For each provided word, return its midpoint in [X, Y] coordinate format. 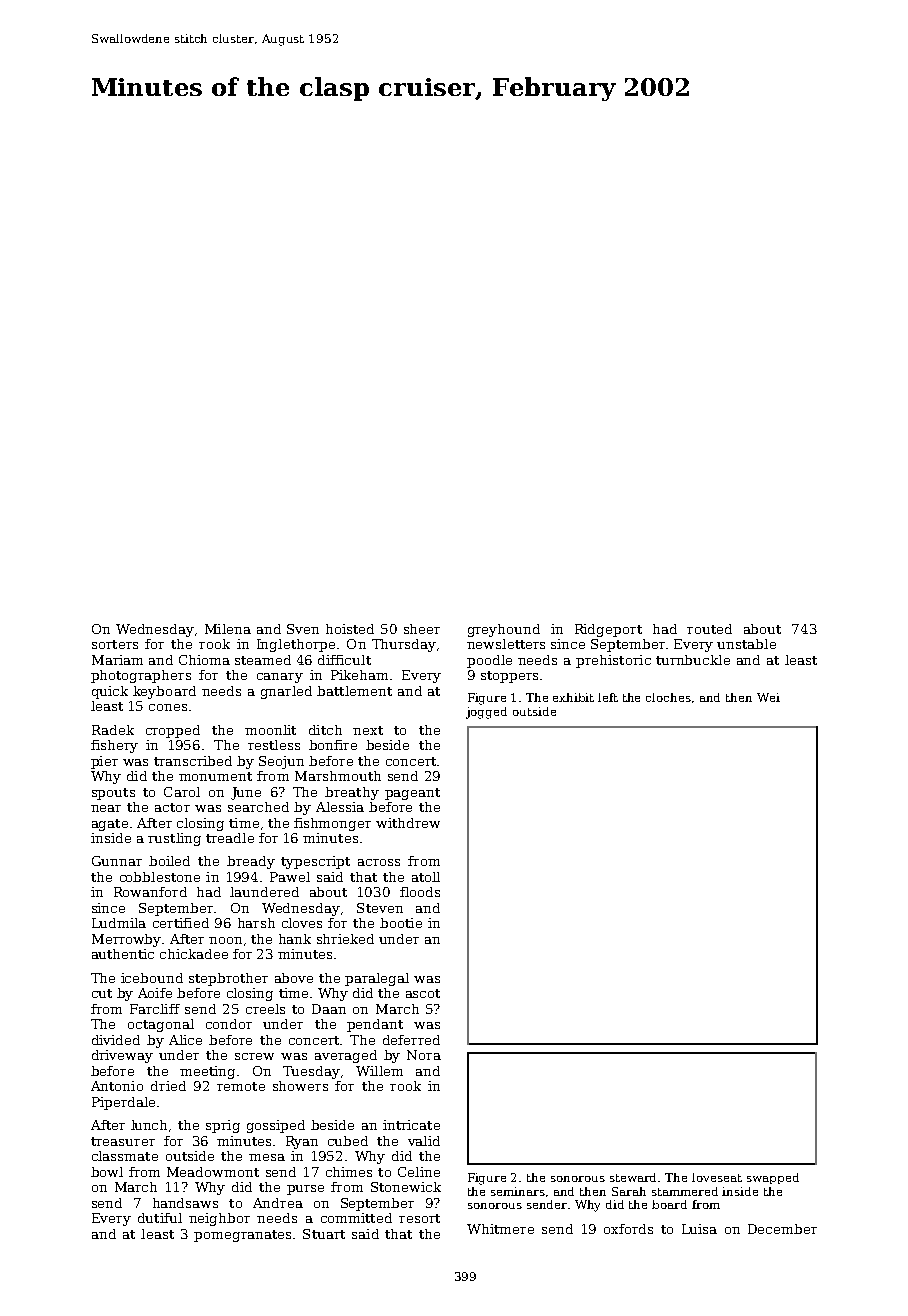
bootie [401, 923]
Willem [379, 1071]
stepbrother [228, 979]
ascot [423, 993]
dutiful [160, 1218]
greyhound [504, 630]
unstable [746, 644]
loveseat [717, 1177]
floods [420, 892]
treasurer [123, 1141]
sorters [115, 644]
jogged [486, 713]
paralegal [377, 979]
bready [251, 862]
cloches [668, 697]
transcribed [193, 761]
